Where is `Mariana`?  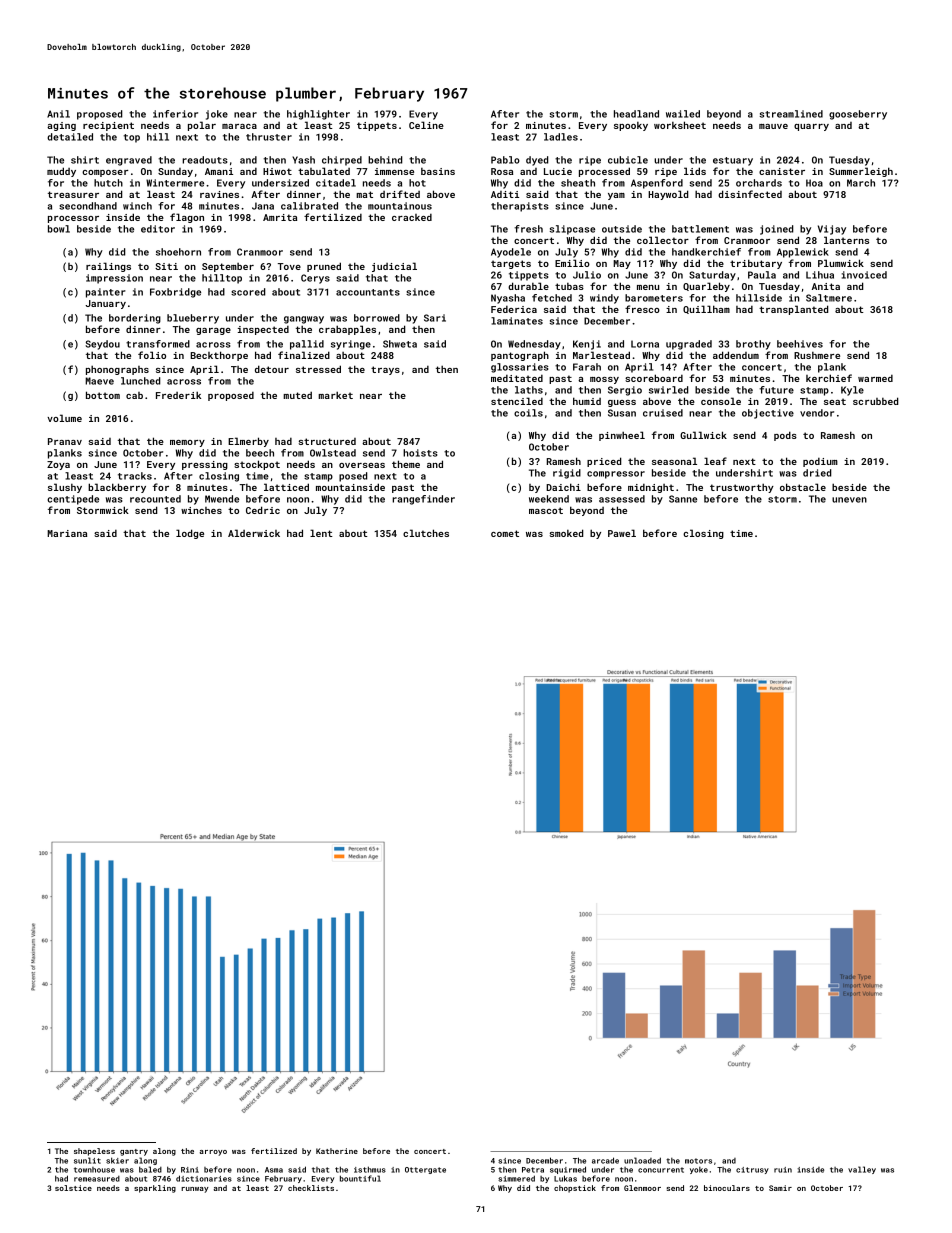 Mariana is located at coordinates (67, 533).
